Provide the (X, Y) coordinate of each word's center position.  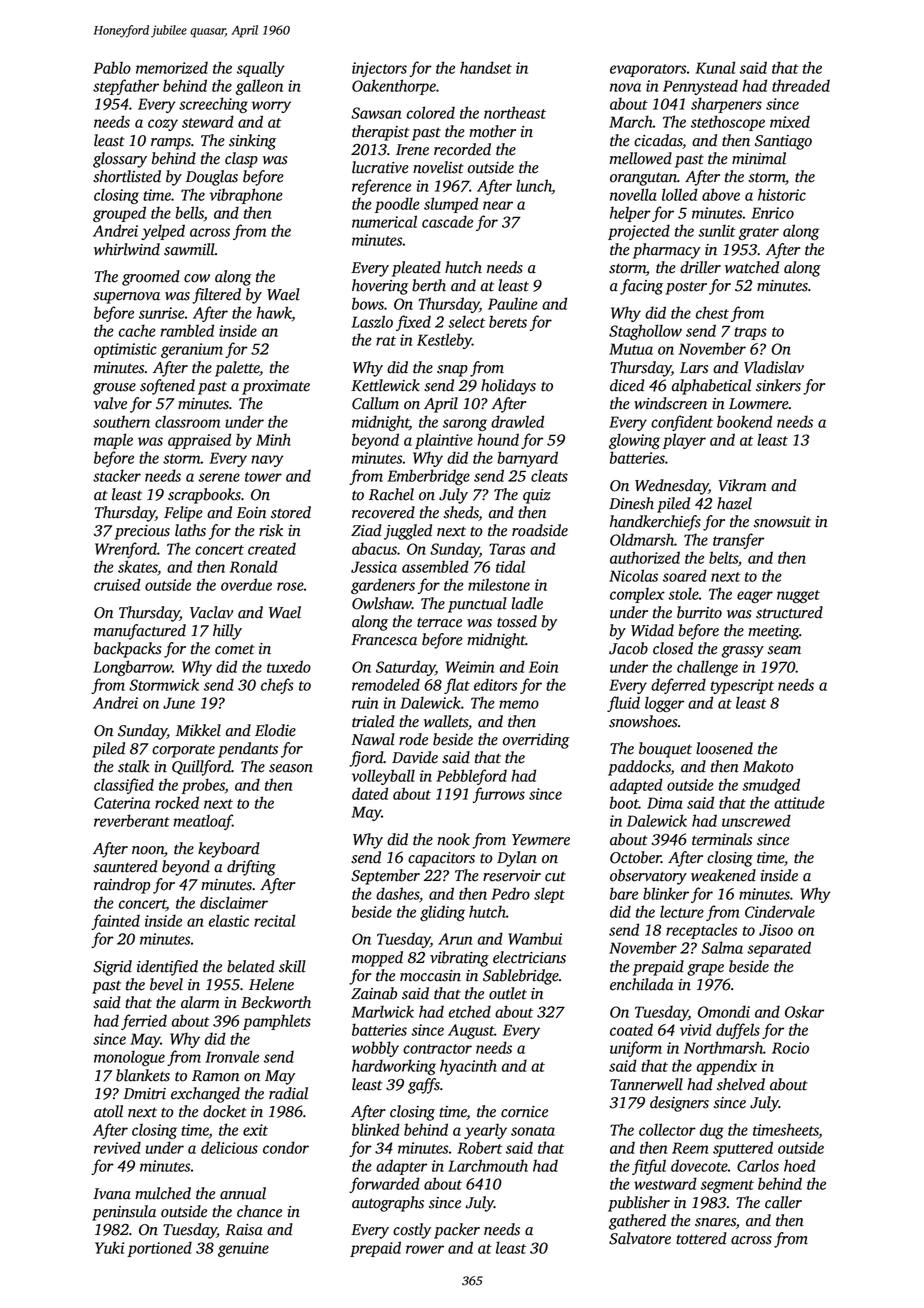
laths (190, 530)
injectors (379, 69)
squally (261, 69)
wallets (446, 721)
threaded (801, 85)
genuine (243, 1249)
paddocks (639, 768)
